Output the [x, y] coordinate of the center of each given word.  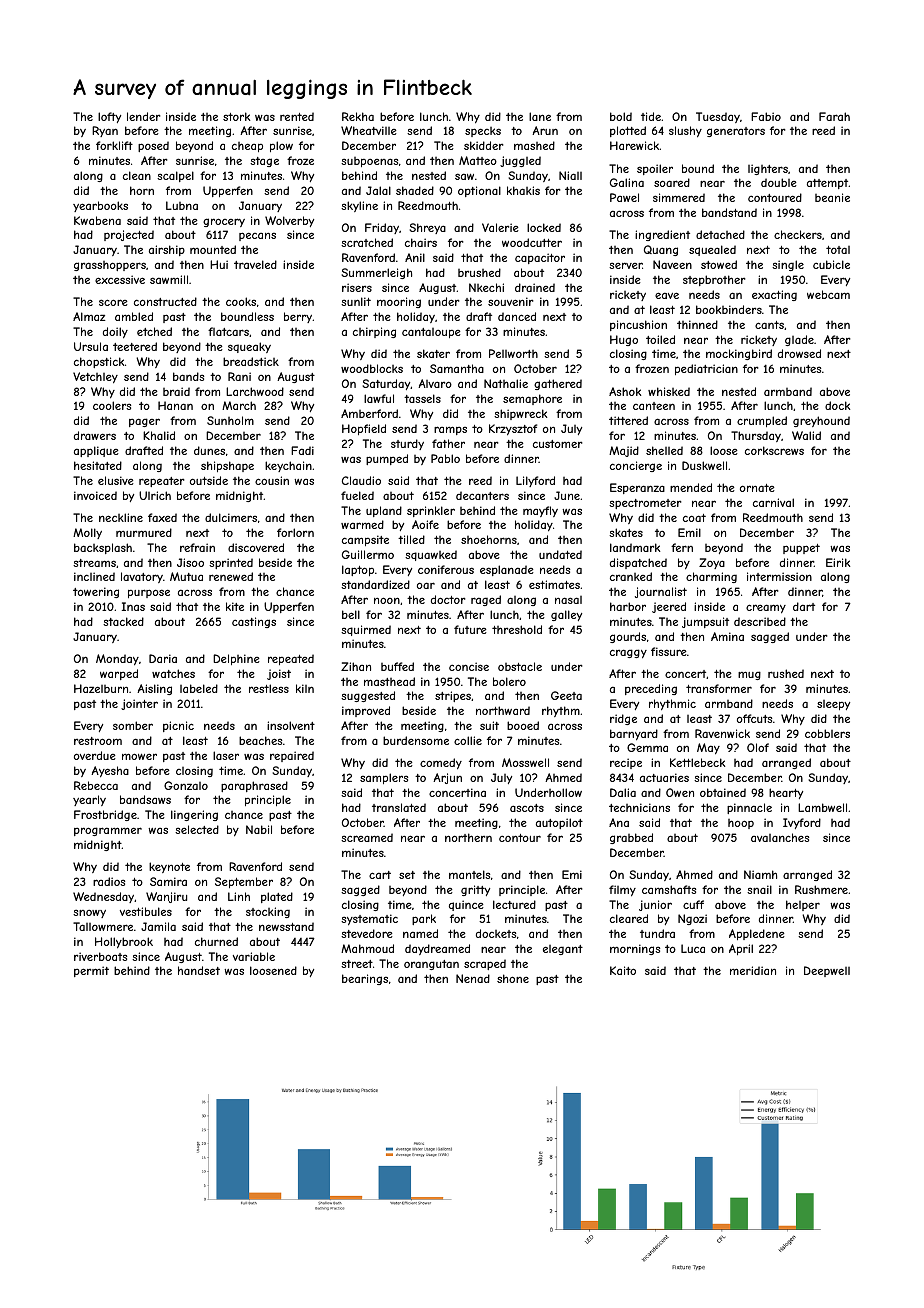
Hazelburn [101, 688]
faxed [162, 517]
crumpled [762, 421]
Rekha [358, 116]
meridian [753, 970]
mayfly [540, 511]
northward [503, 710]
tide [651, 116]
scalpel [175, 176]
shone [513, 978]
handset [199, 970]
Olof [758, 747]
